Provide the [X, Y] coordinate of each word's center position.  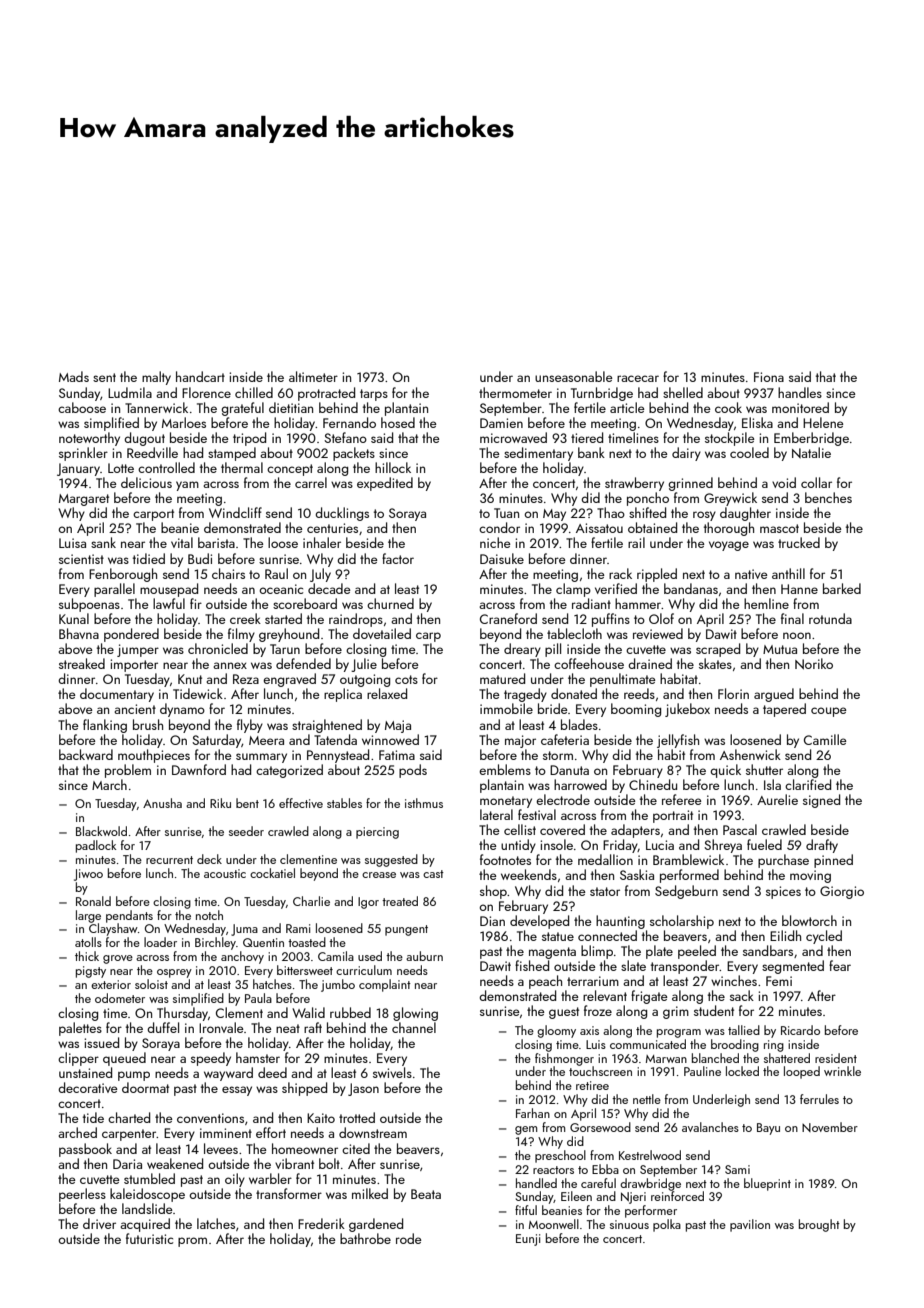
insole [556, 844]
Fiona [769, 377]
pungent [406, 930]
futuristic [149, 1238]
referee [682, 799]
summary [261, 758]
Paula [258, 998]
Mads [74, 376]
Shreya [723, 846]
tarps [374, 395]
